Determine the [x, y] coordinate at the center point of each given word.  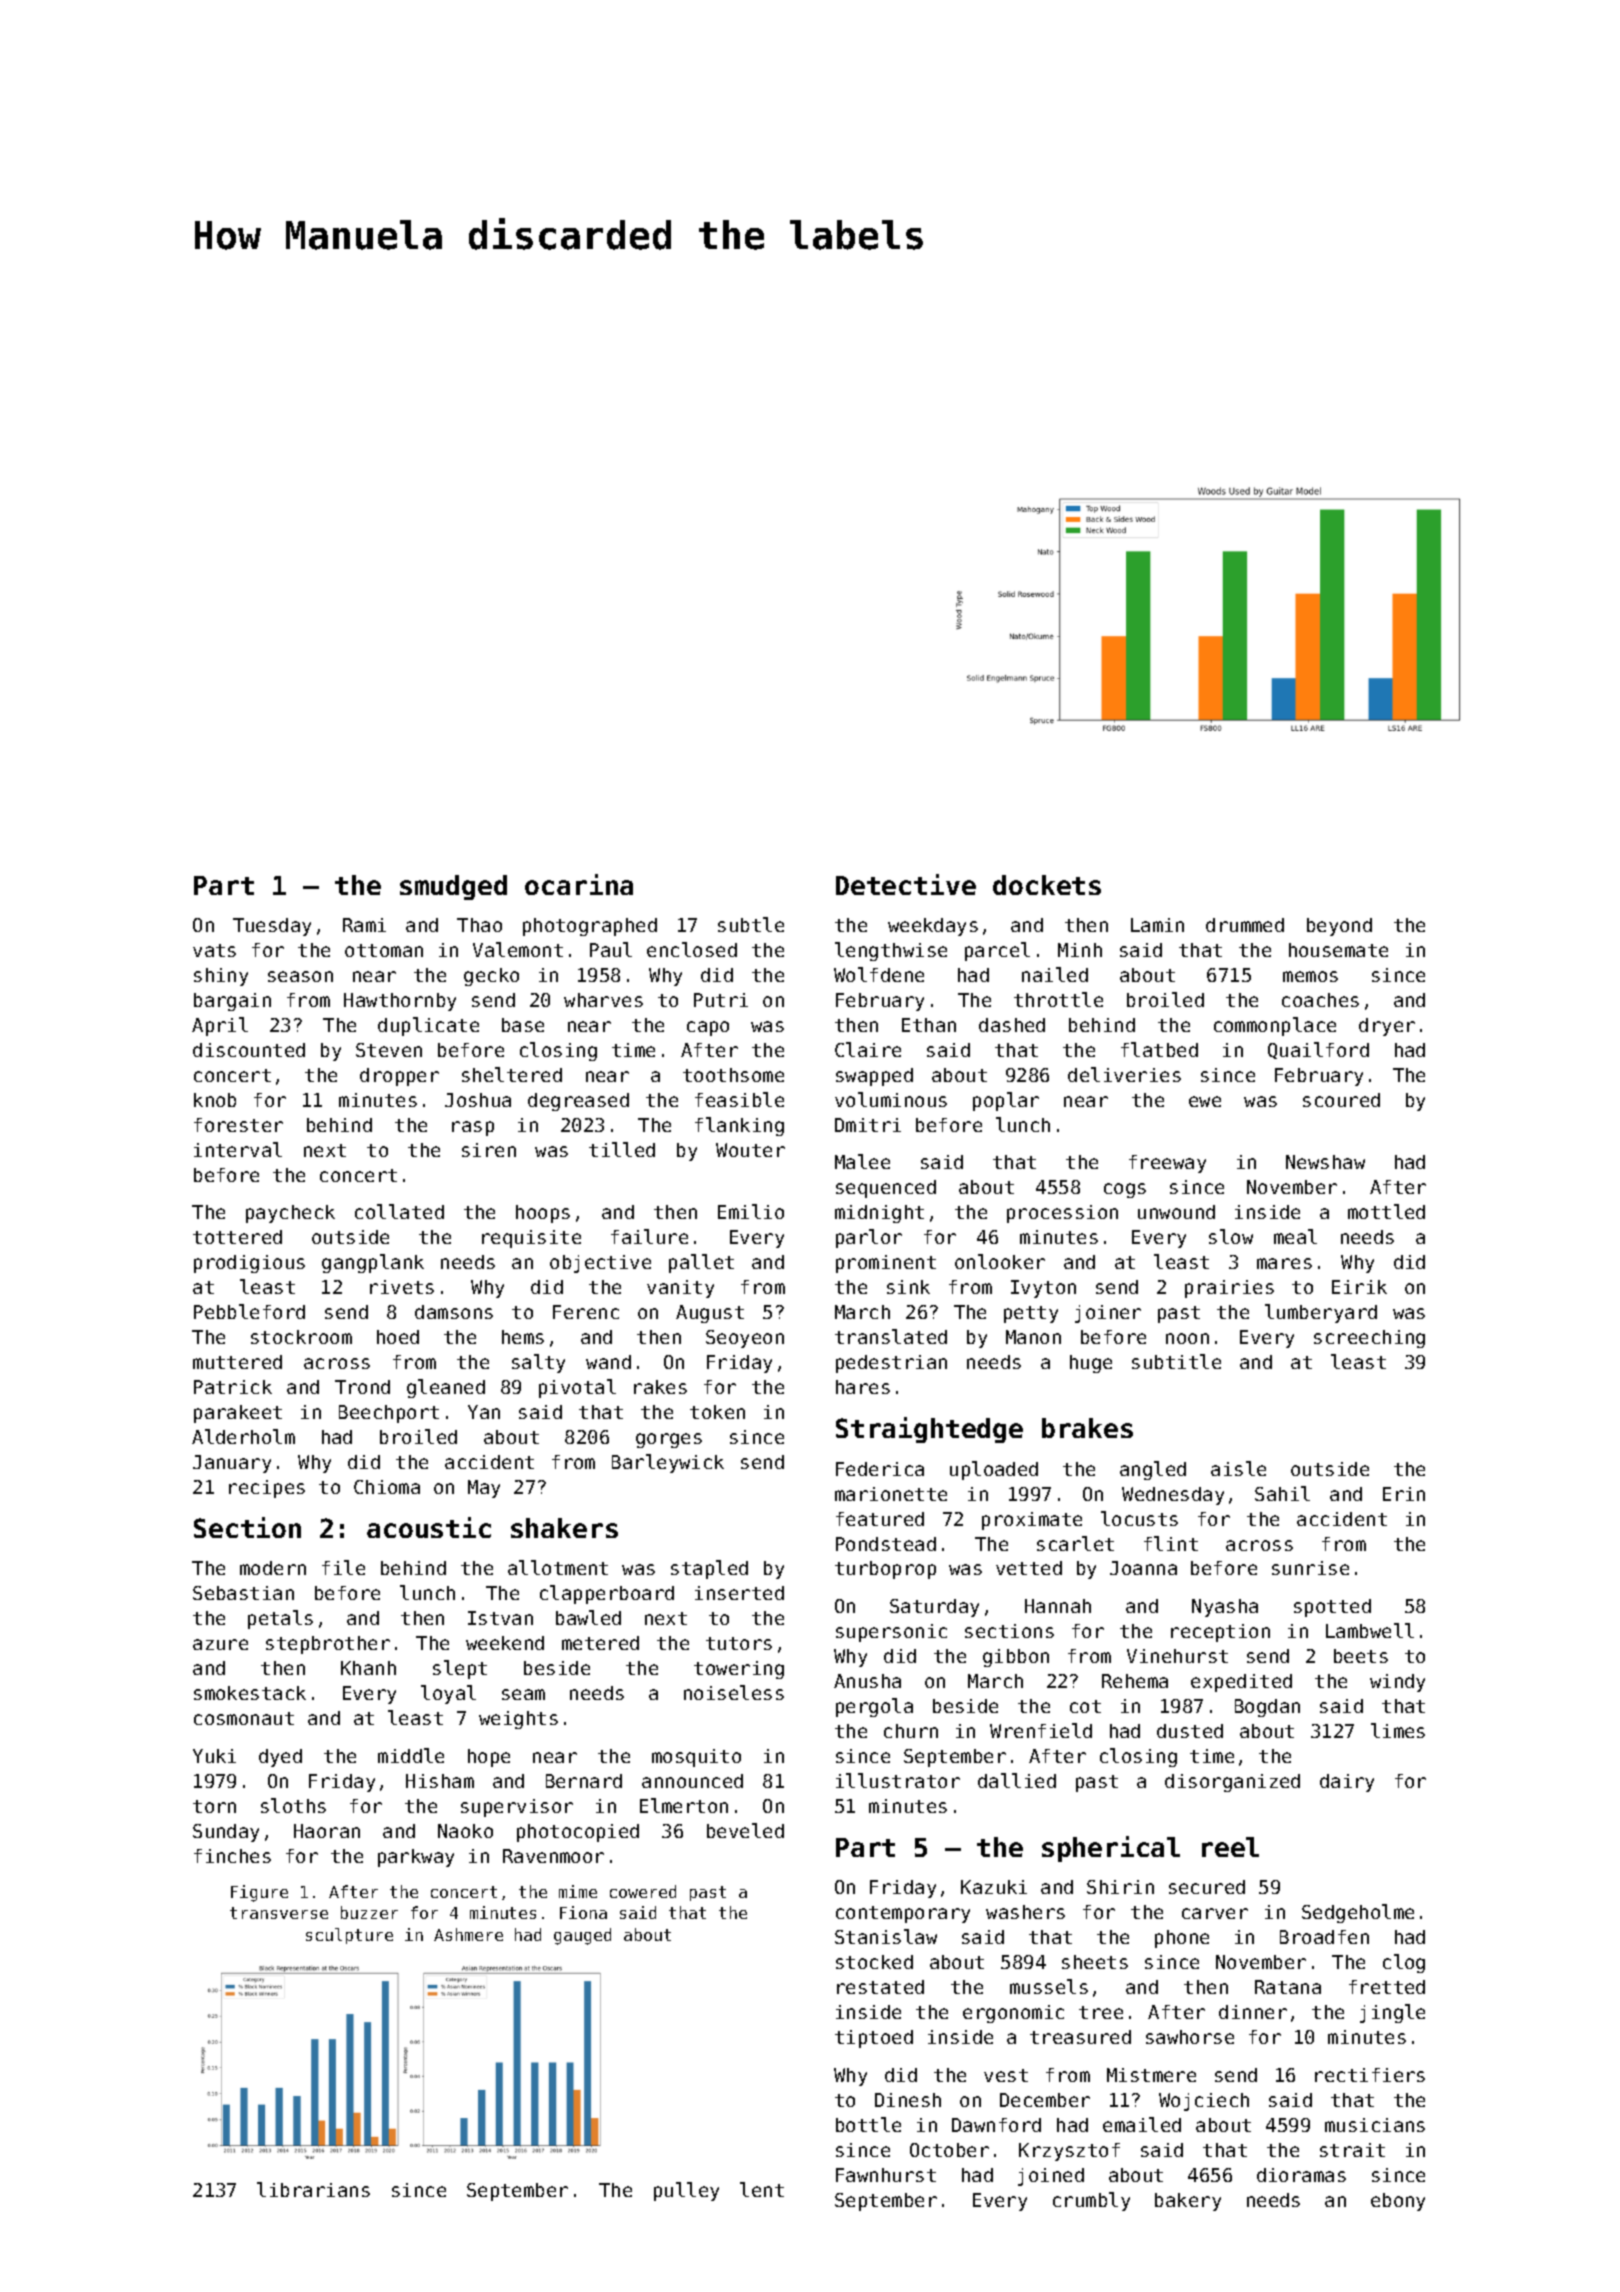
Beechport [389, 1414]
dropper [399, 1077]
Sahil [1282, 1493]
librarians [313, 2189]
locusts [1139, 1518]
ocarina [579, 884]
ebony [1398, 2202]
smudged [453, 887]
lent [762, 2189]
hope [489, 1758]
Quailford [1318, 1050]
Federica [880, 1469]
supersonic [891, 1633]
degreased [578, 1102]
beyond [1339, 927]
